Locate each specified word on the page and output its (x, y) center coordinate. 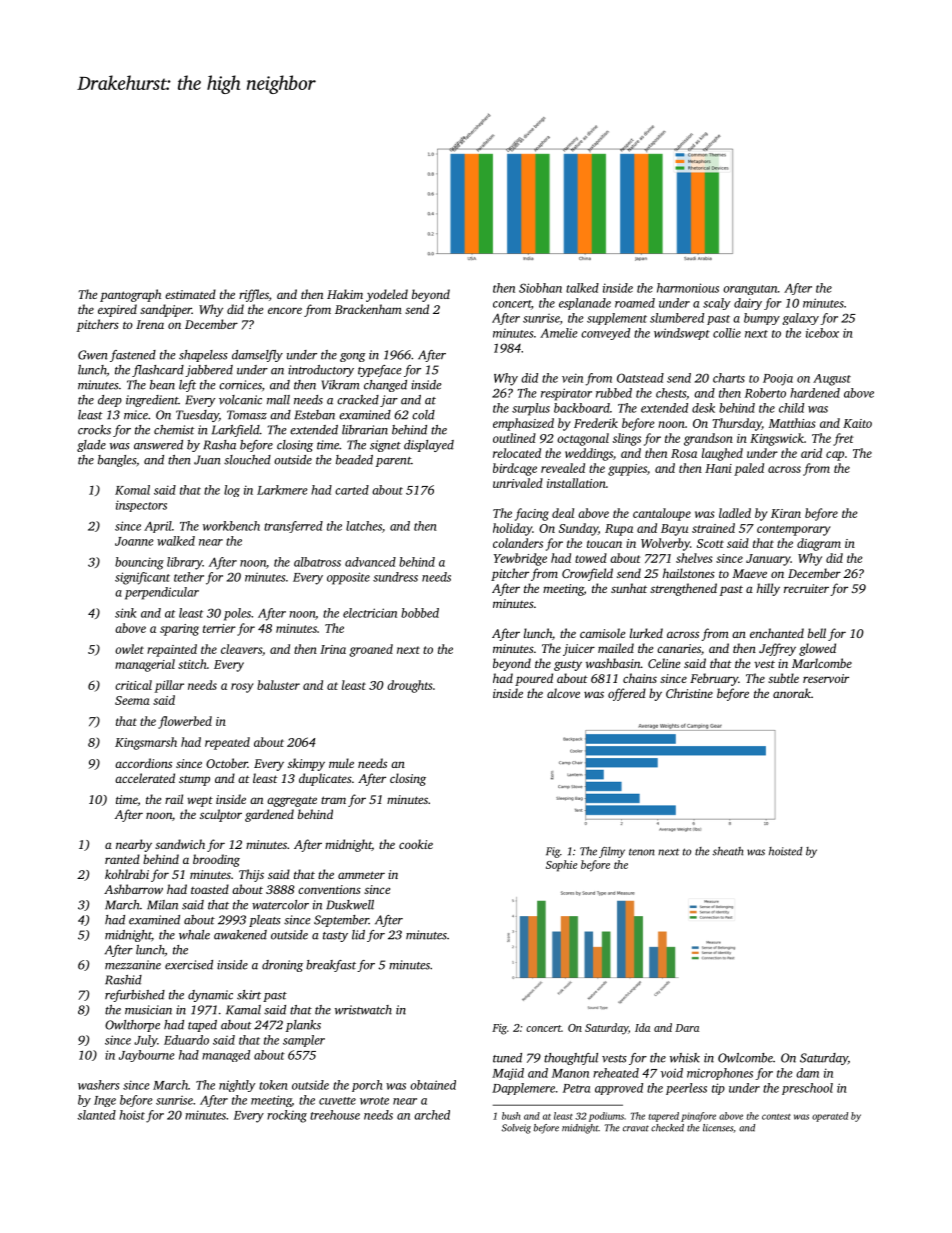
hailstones (689, 573)
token (273, 1085)
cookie (416, 844)
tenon (641, 852)
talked (582, 288)
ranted (122, 859)
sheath (728, 851)
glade (91, 446)
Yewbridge (520, 559)
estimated (190, 294)
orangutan (750, 290)
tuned (507, 1058)
